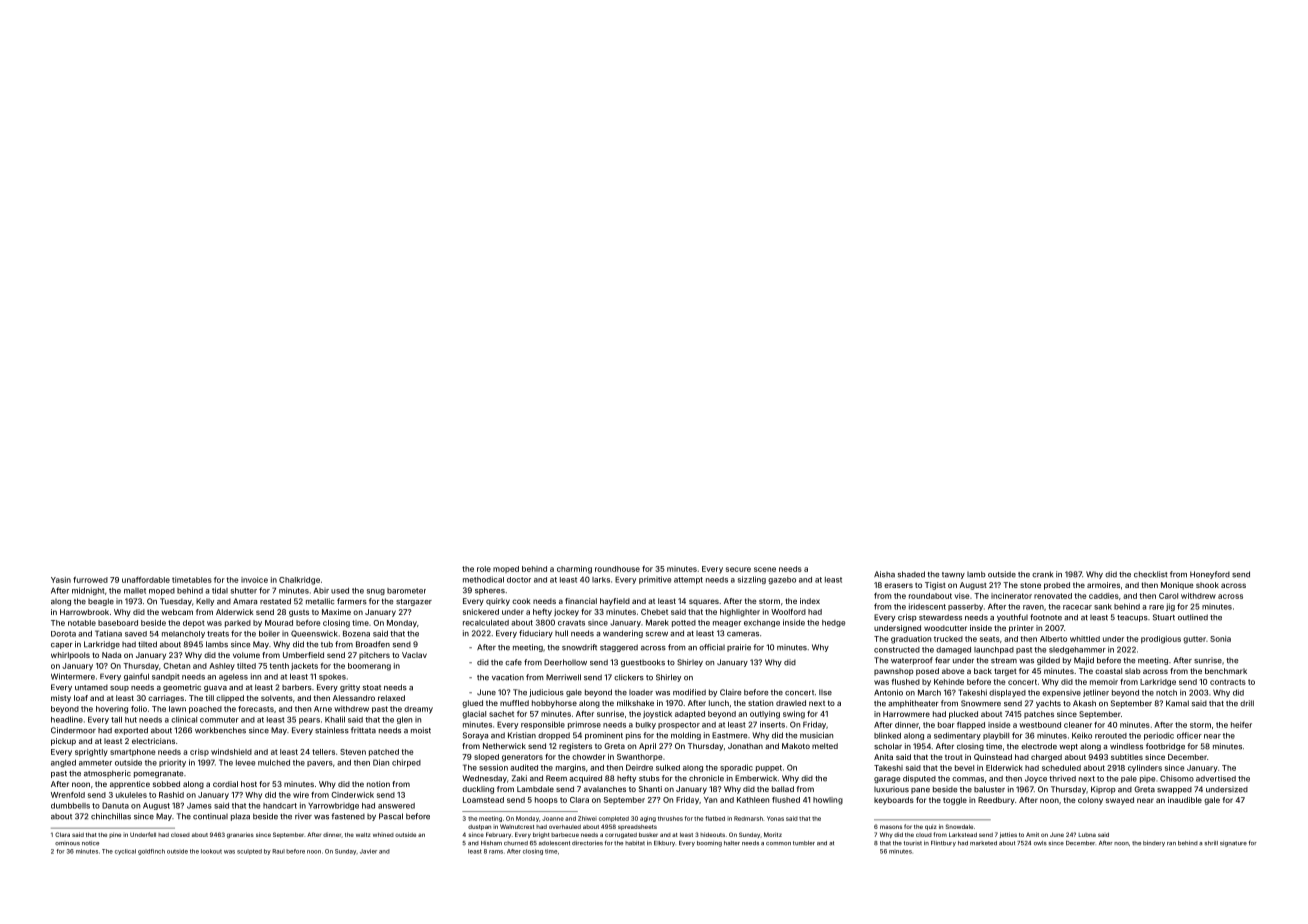 The image size is (1308, 924). Describe the element at coordinates (115, 835) in the document. I see `pine` at that location.
